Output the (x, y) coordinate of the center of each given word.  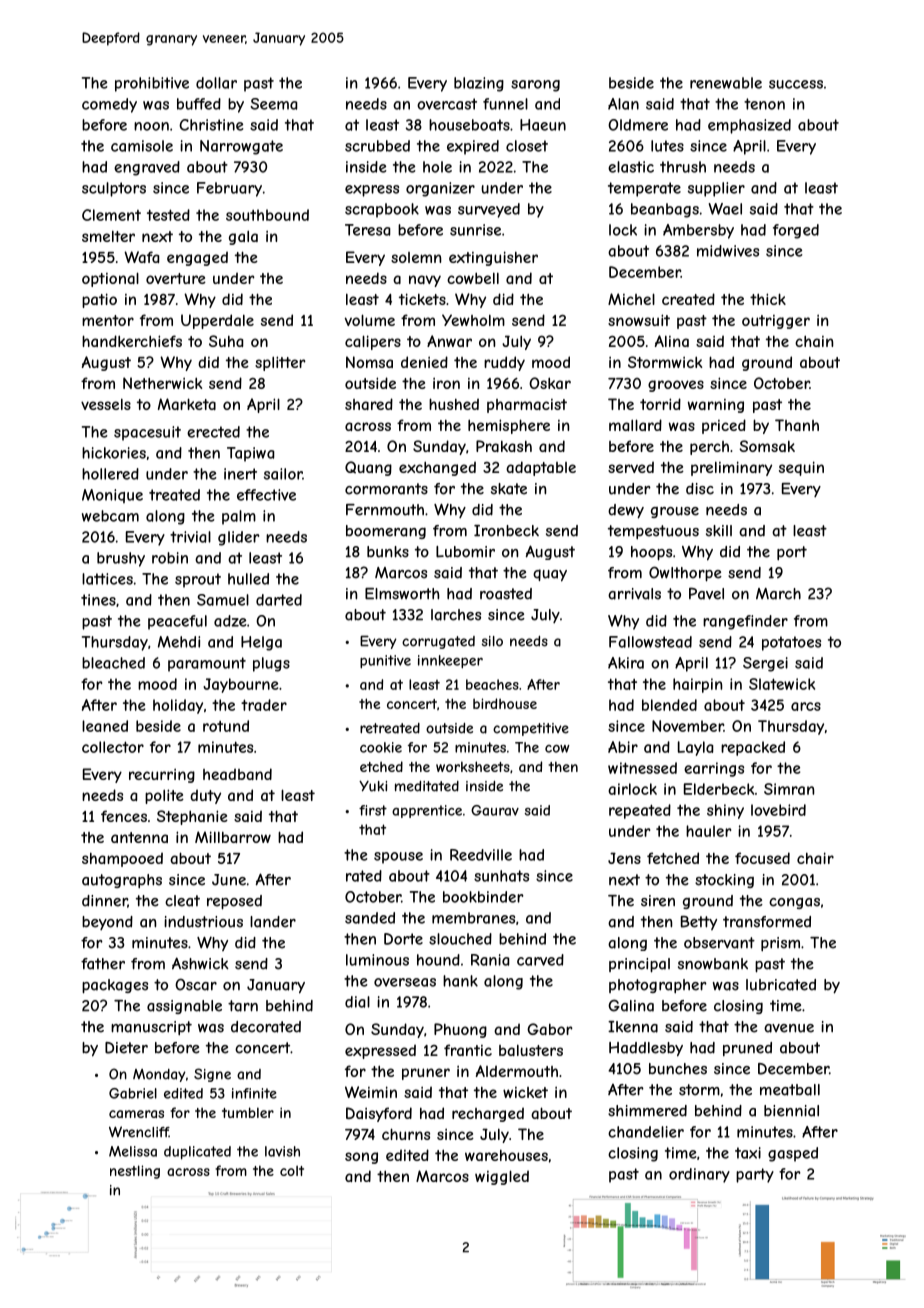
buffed (199, 104)
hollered (110, 474)
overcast (447, 104)
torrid (660, 404)
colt (292, 1171)
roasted (506, 594)
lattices (107, 579)
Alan (623, 104)
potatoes (791, 643)
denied (424, 362)
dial (357, 1002)
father (103, 964)
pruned (747, 1049)
